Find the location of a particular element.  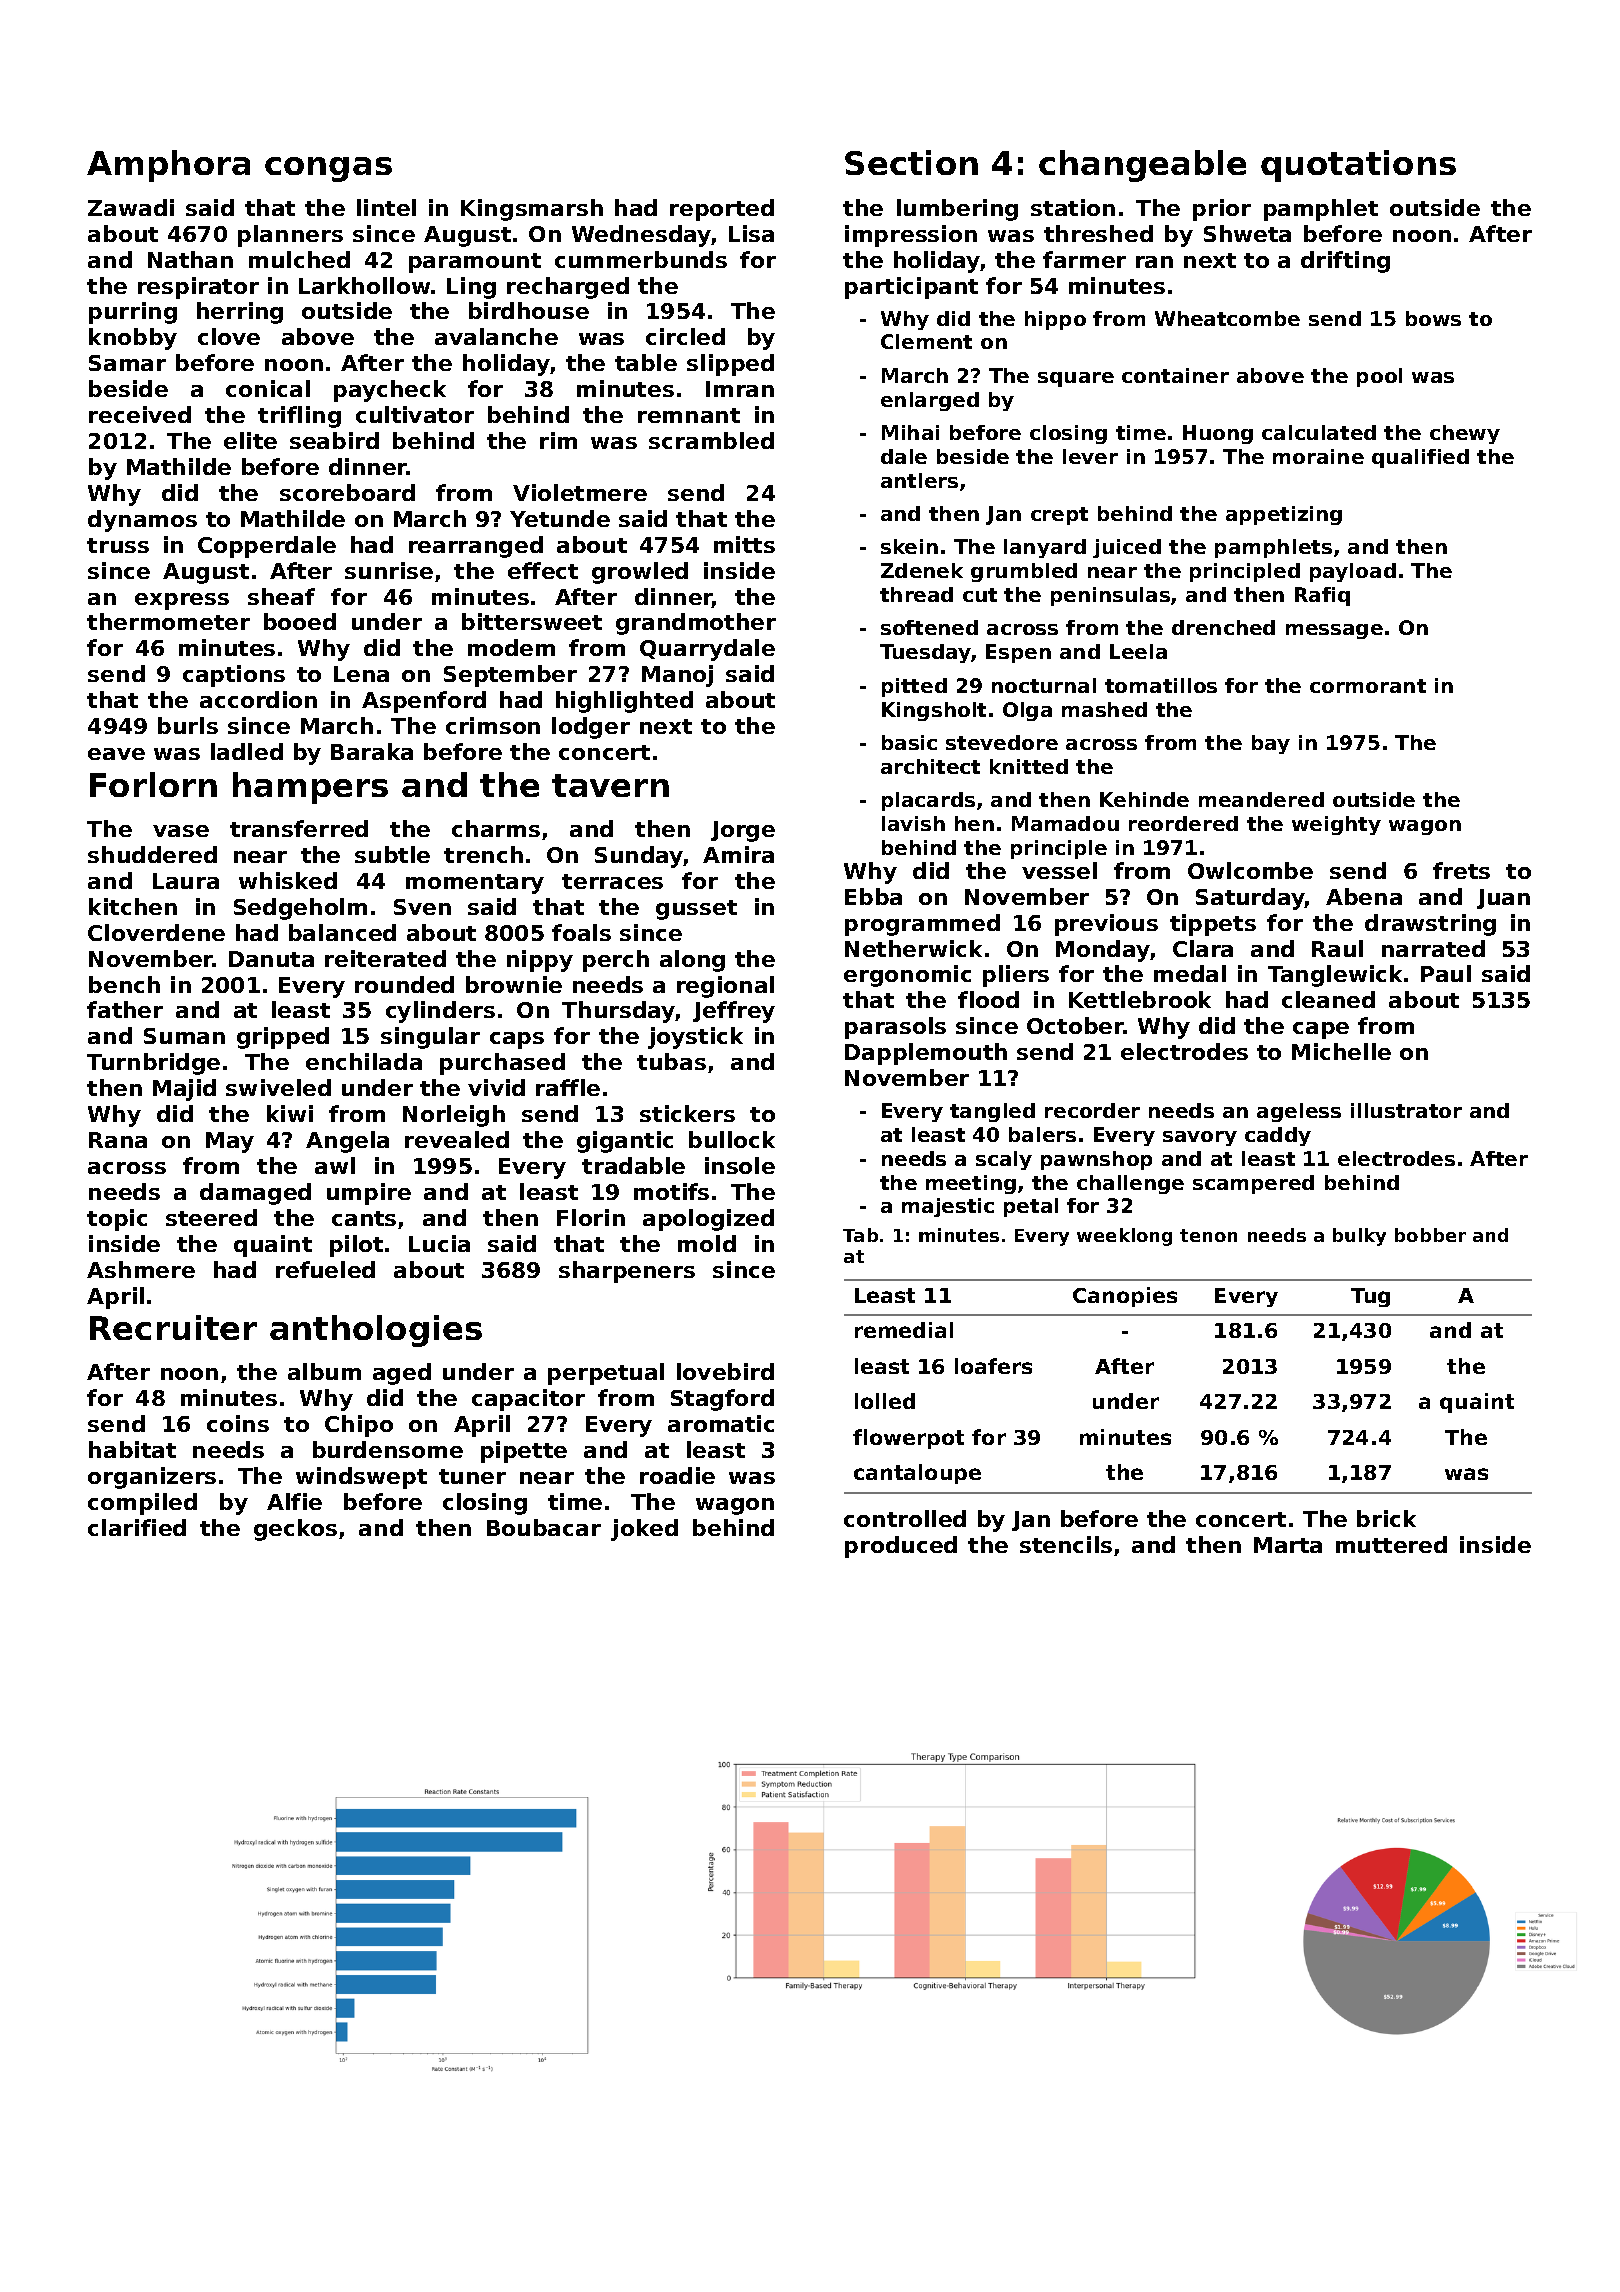

frets is located at coordinates (1461, 870).
